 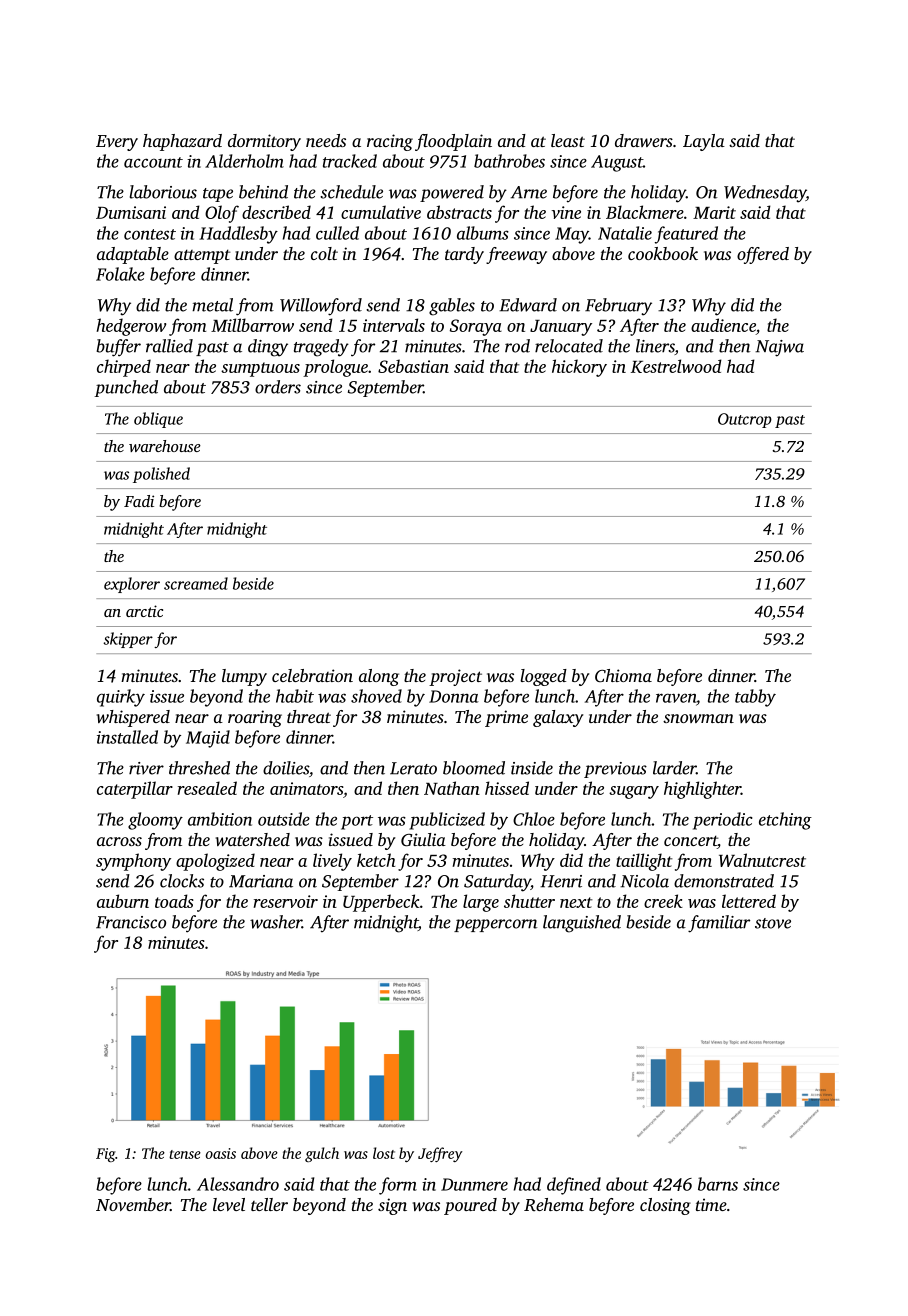 I want to click on lost, so click(x=384, y=1153).
